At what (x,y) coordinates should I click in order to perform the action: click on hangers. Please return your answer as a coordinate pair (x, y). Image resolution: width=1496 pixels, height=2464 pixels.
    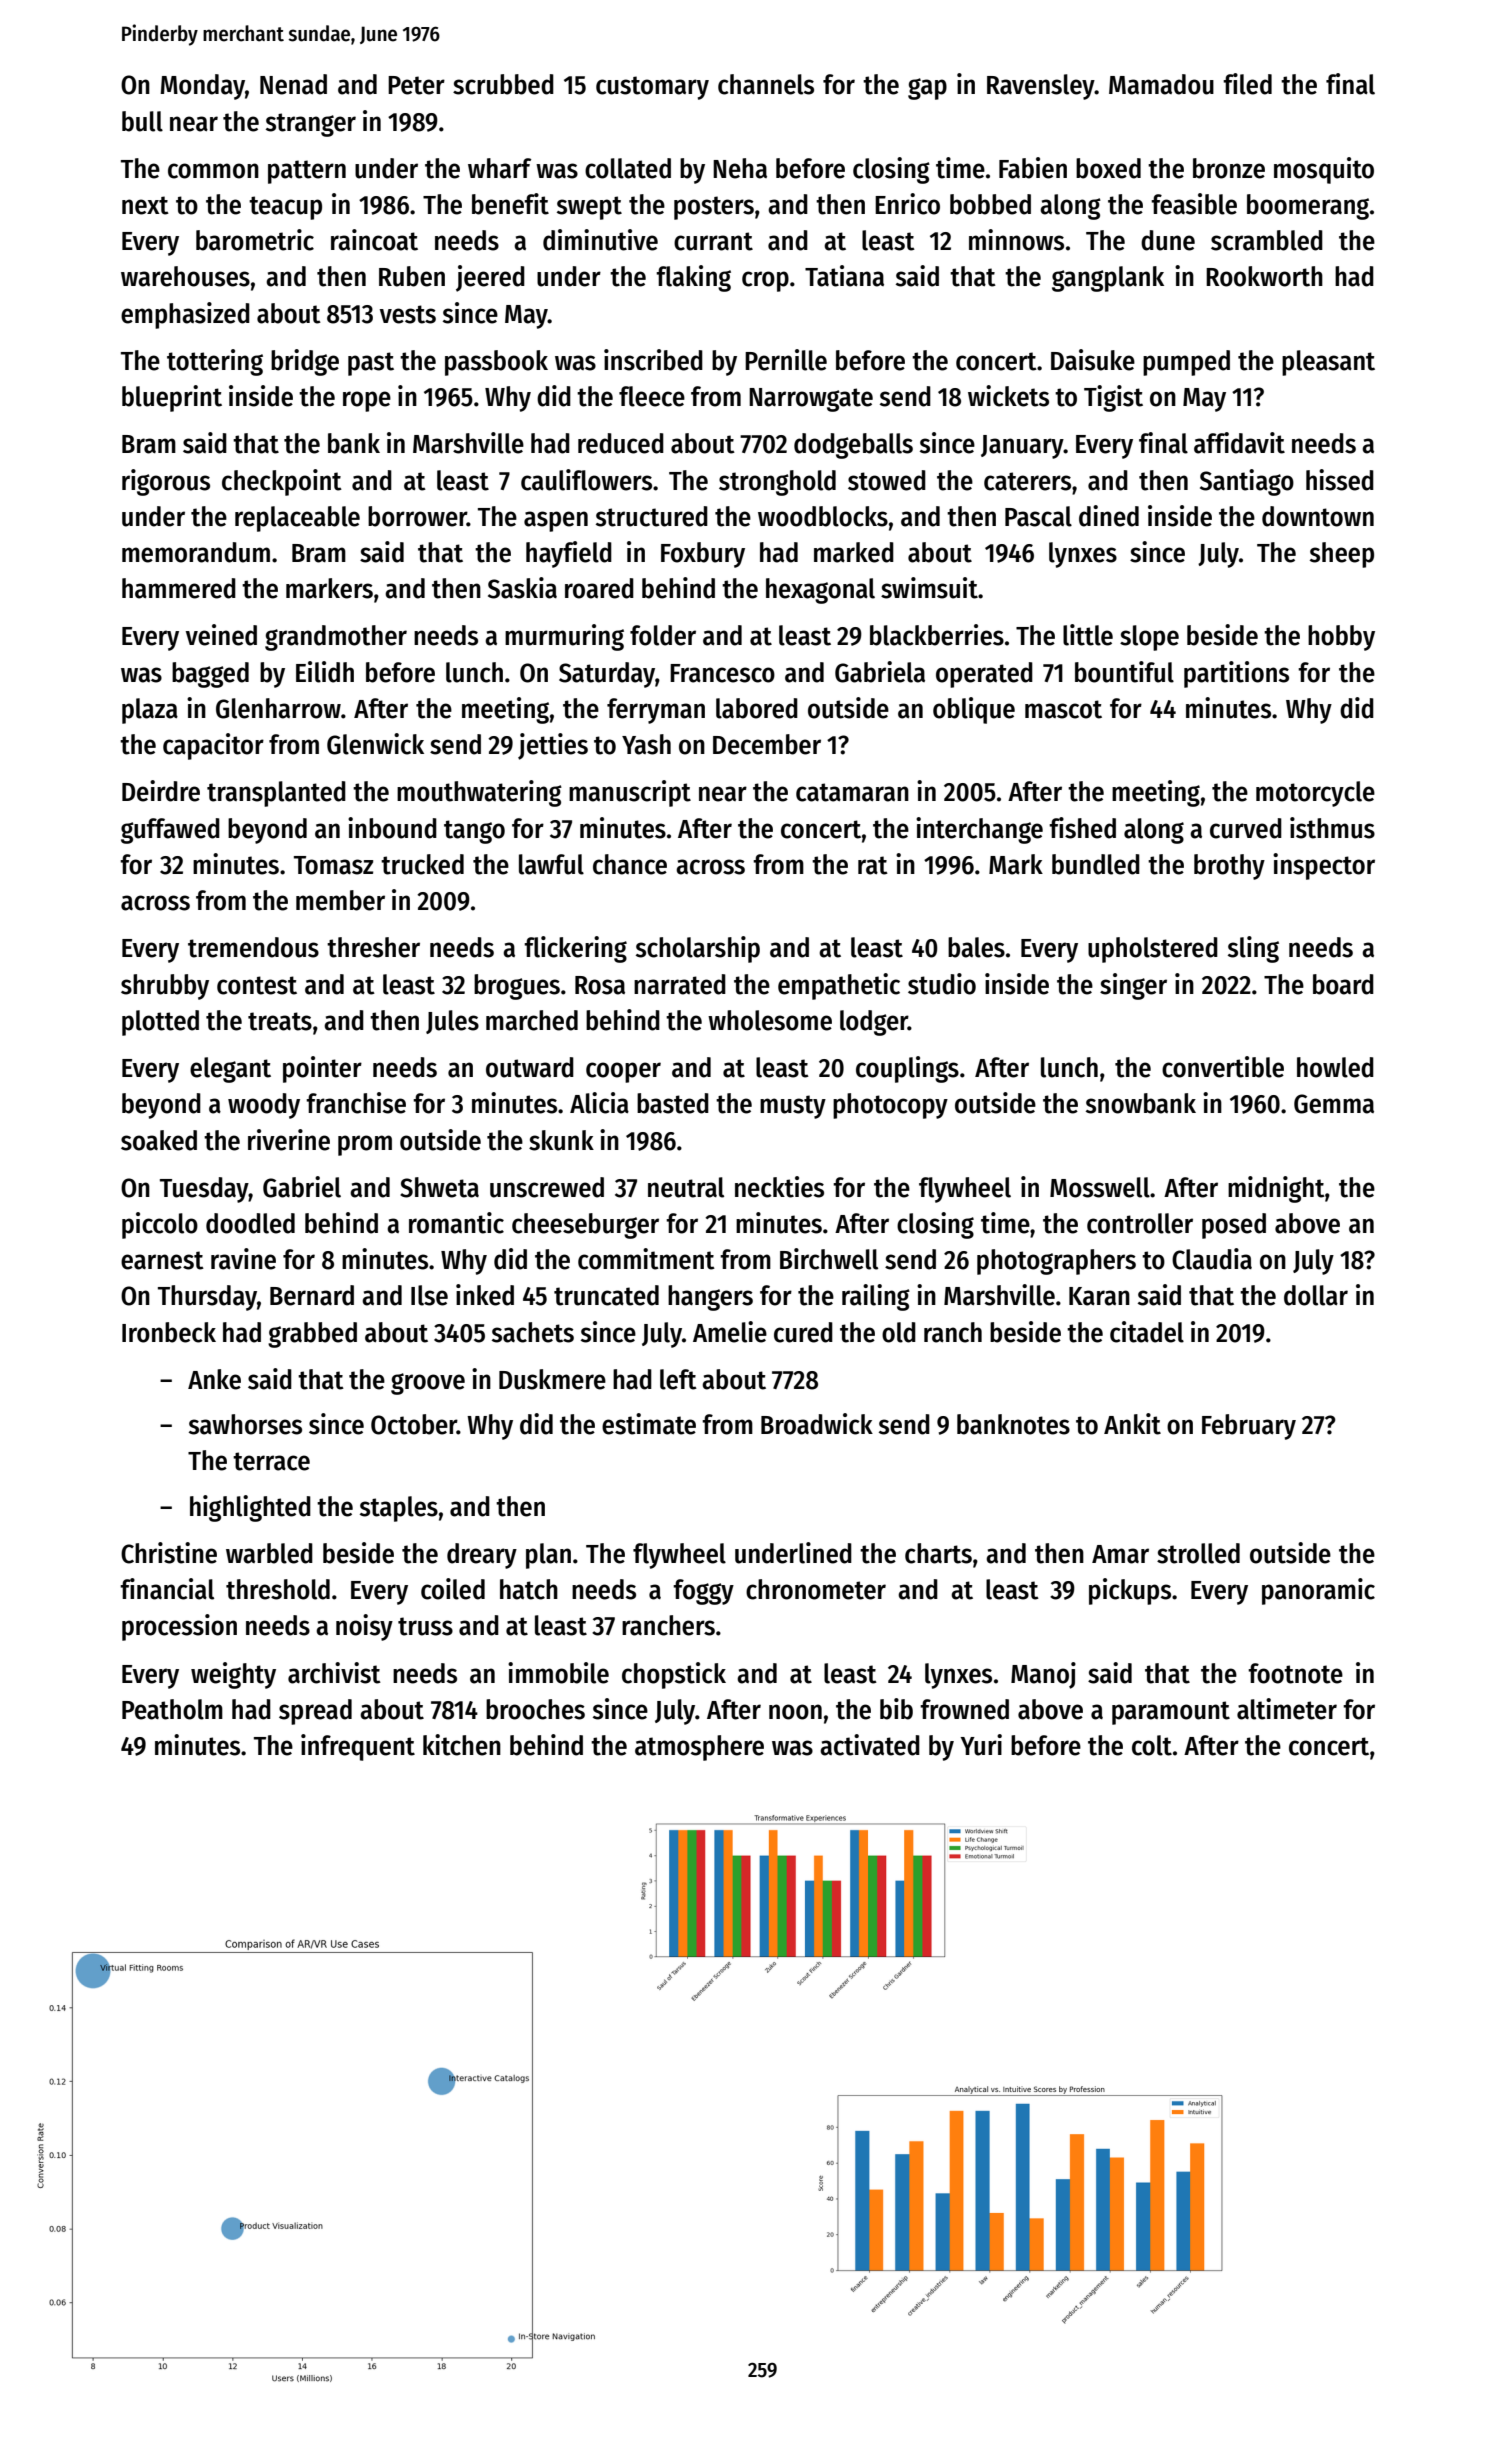
    Looking at the image, I should click on (710, 1298).
